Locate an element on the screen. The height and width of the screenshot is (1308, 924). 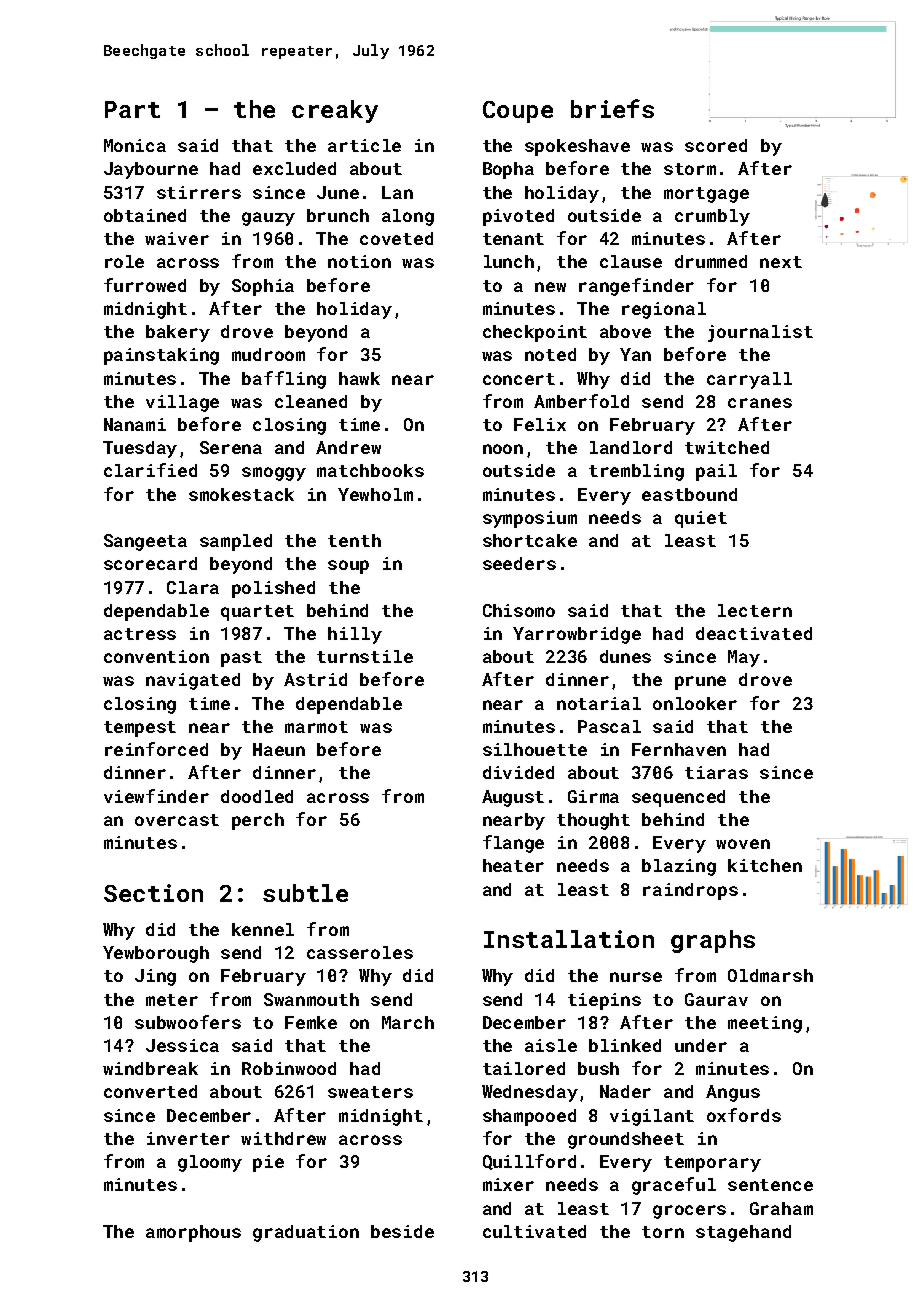
convention is located at coordinates (156, 656).
